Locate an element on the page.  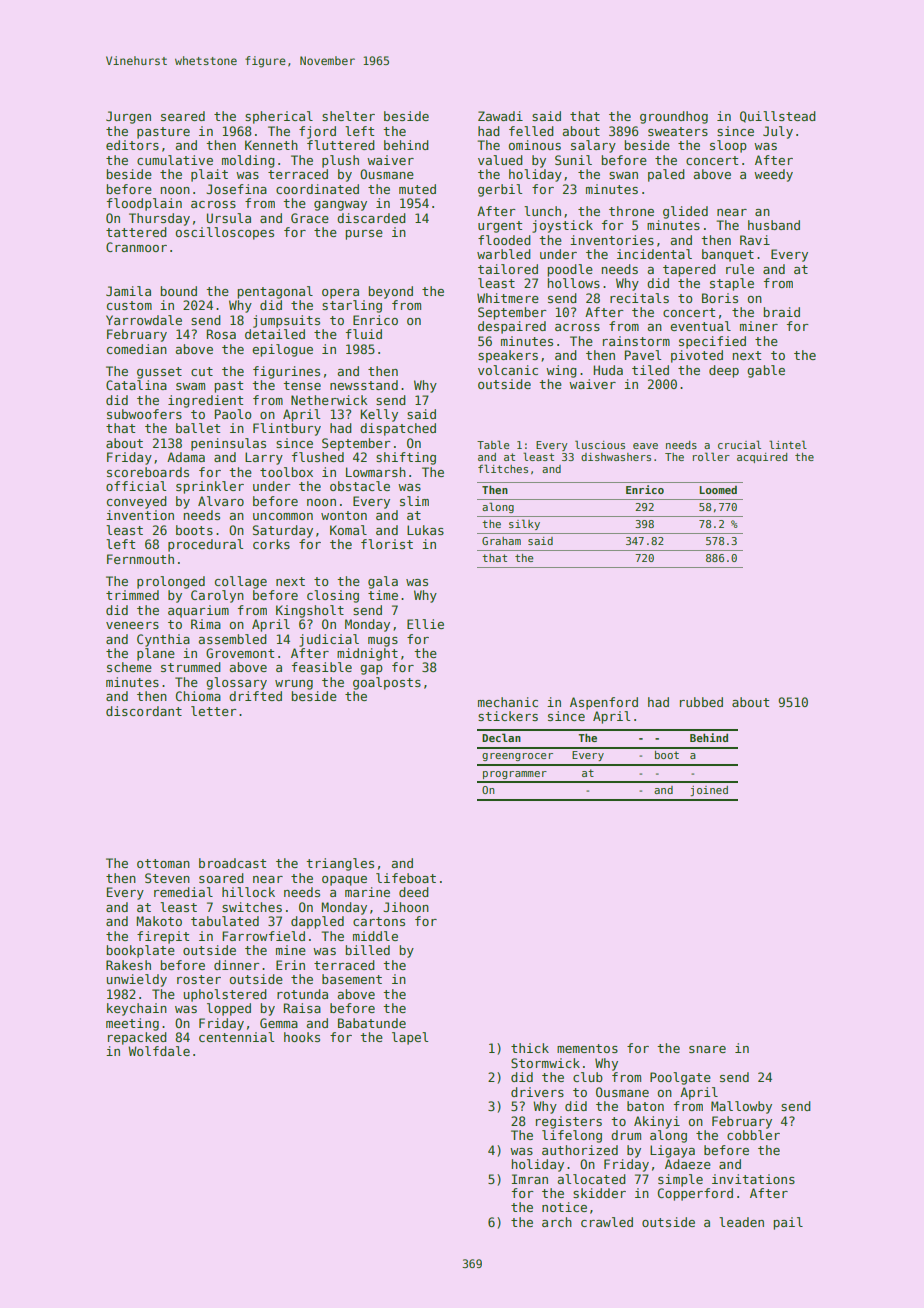
repacked is located at coordinates (137, 1038).
